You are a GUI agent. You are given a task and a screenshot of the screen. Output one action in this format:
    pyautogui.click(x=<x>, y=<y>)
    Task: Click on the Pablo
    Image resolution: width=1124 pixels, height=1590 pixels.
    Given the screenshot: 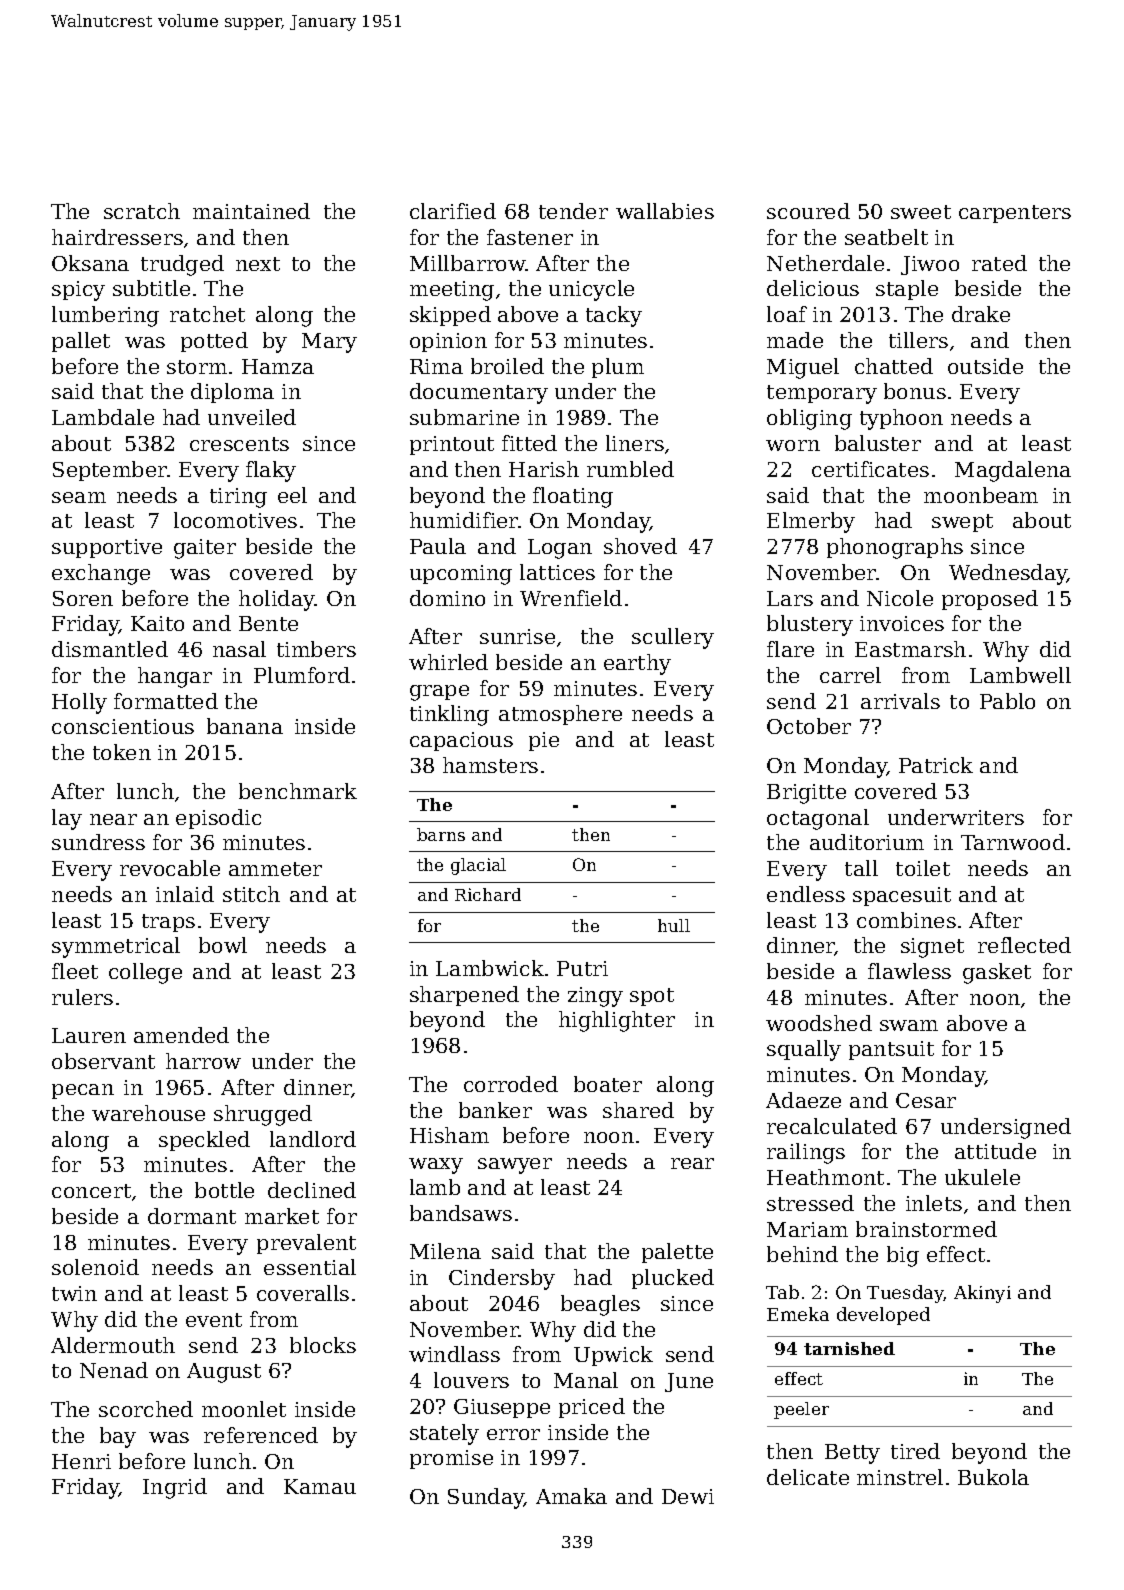 What is the action you would take?
    pyautogui.click(x=1007, y=701)
